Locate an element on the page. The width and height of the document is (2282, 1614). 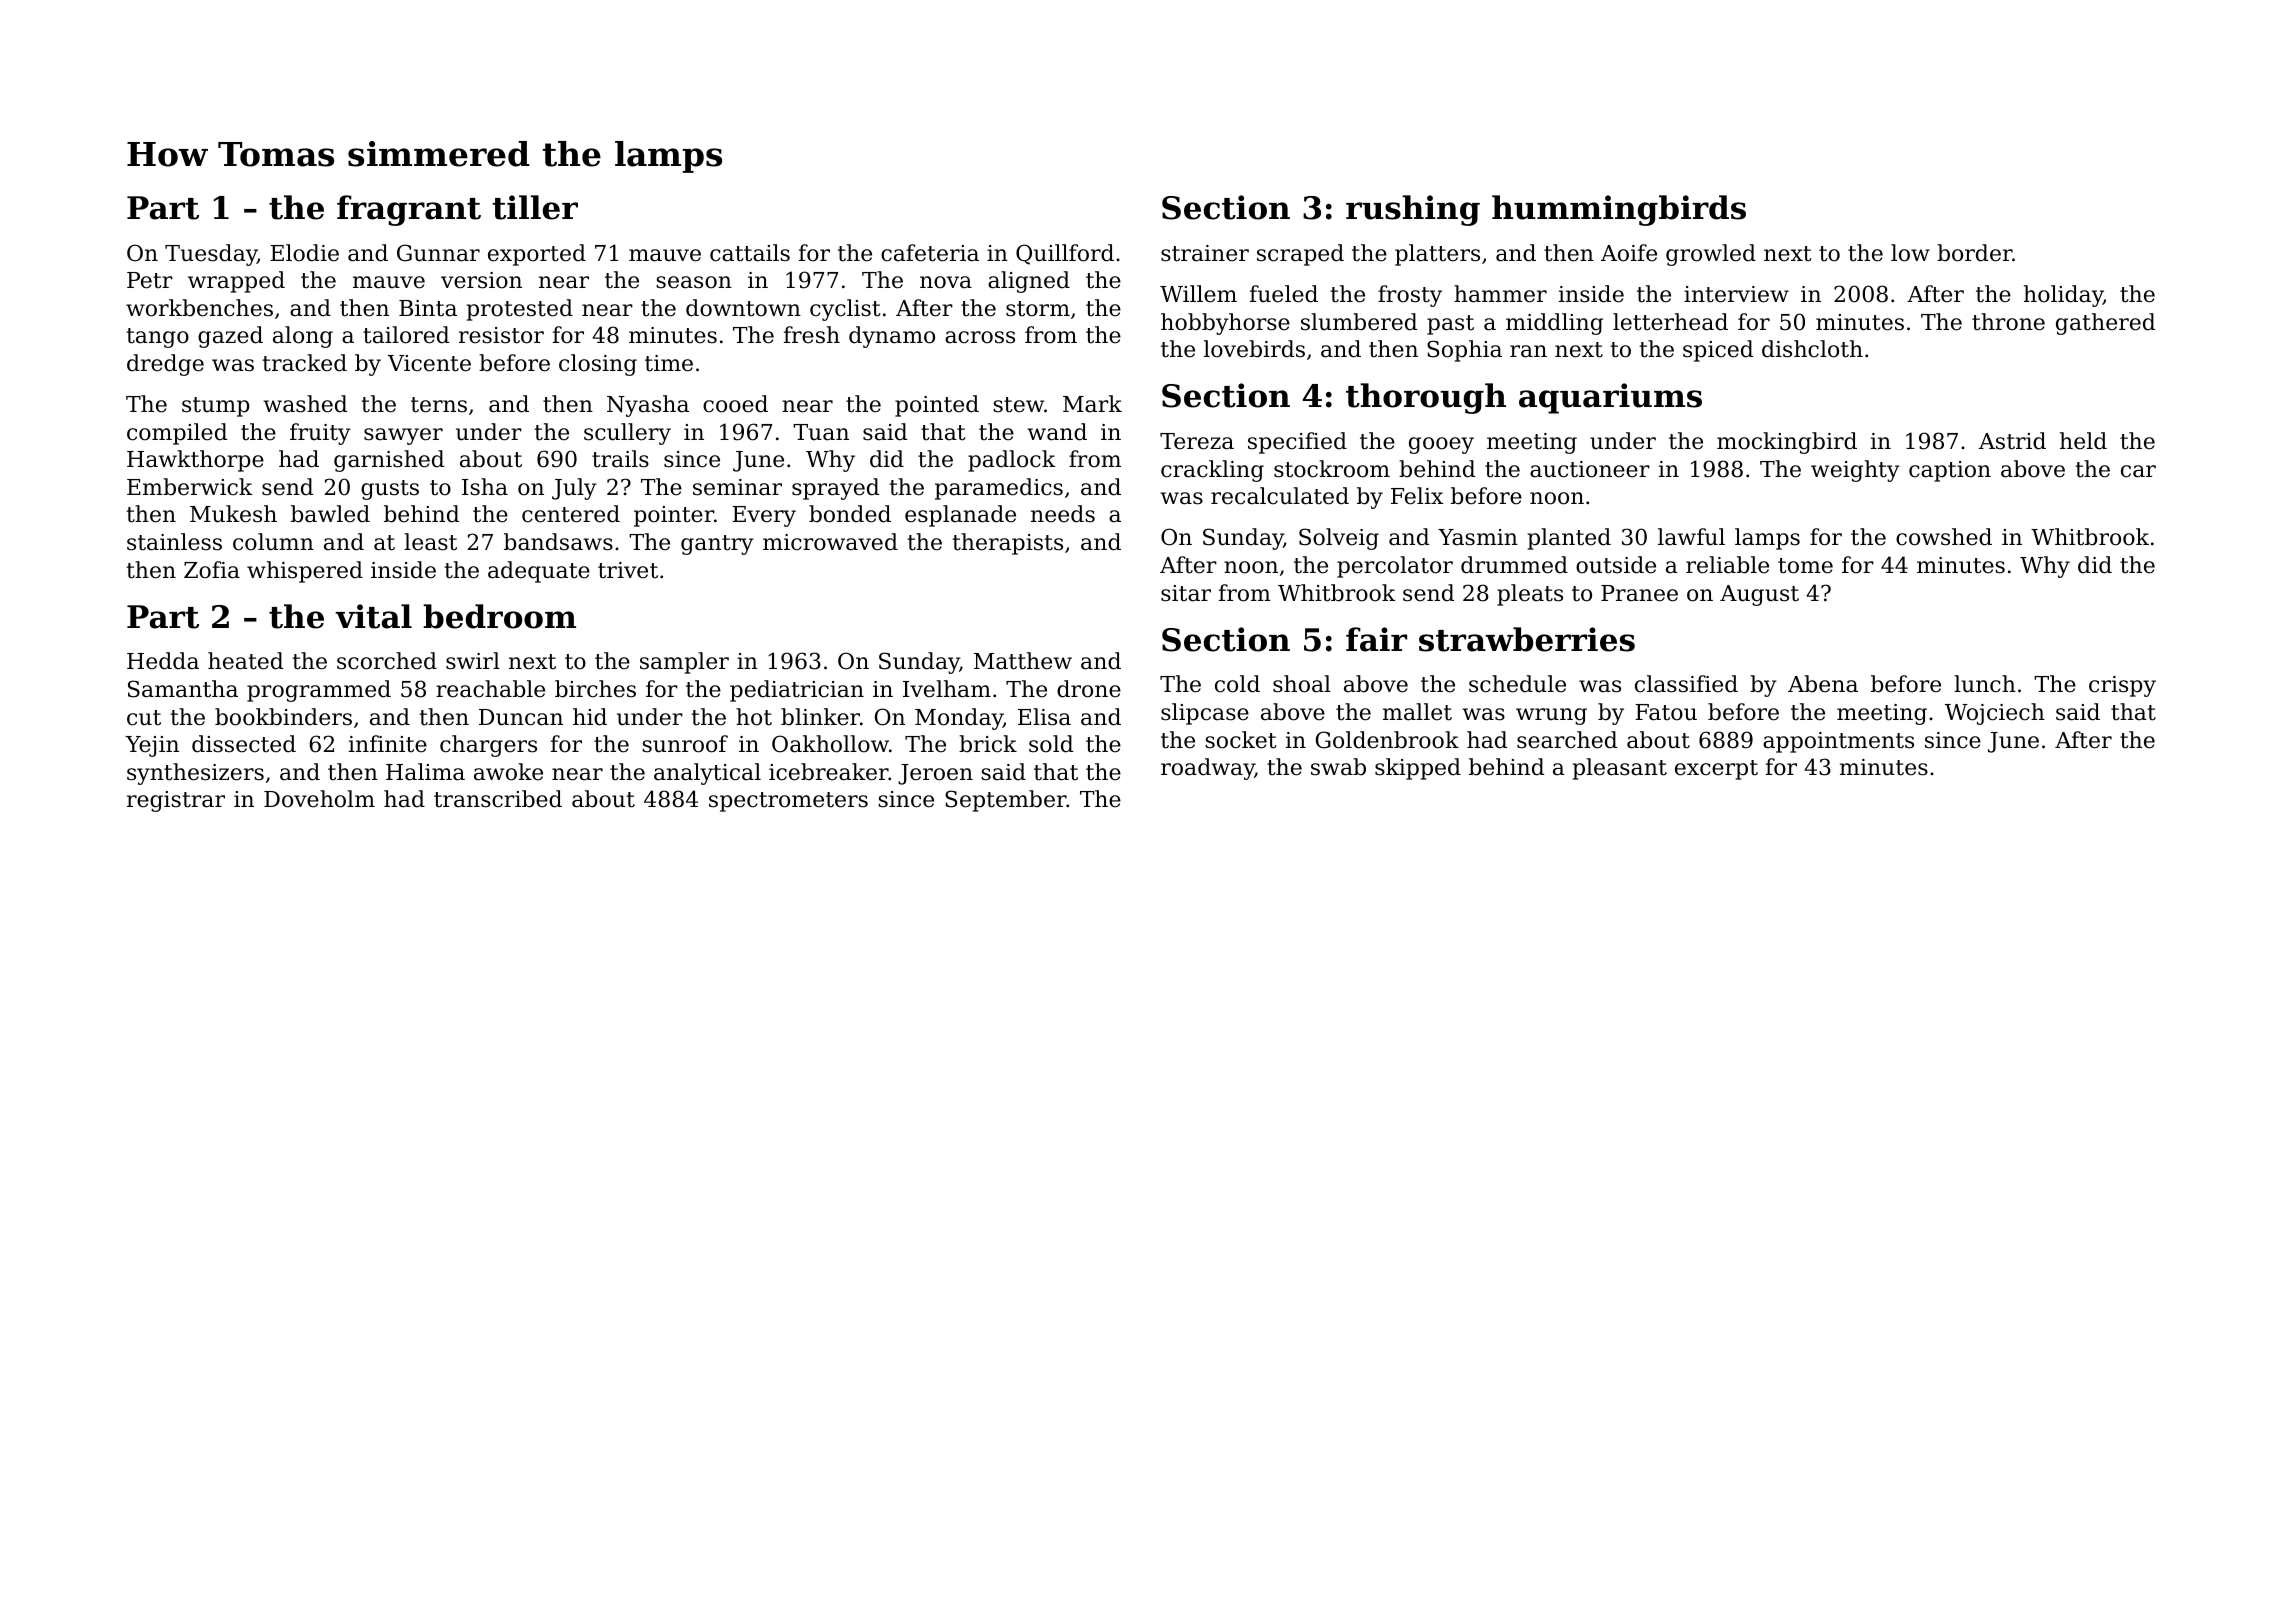
border is located at coordinates (1974, 253).
